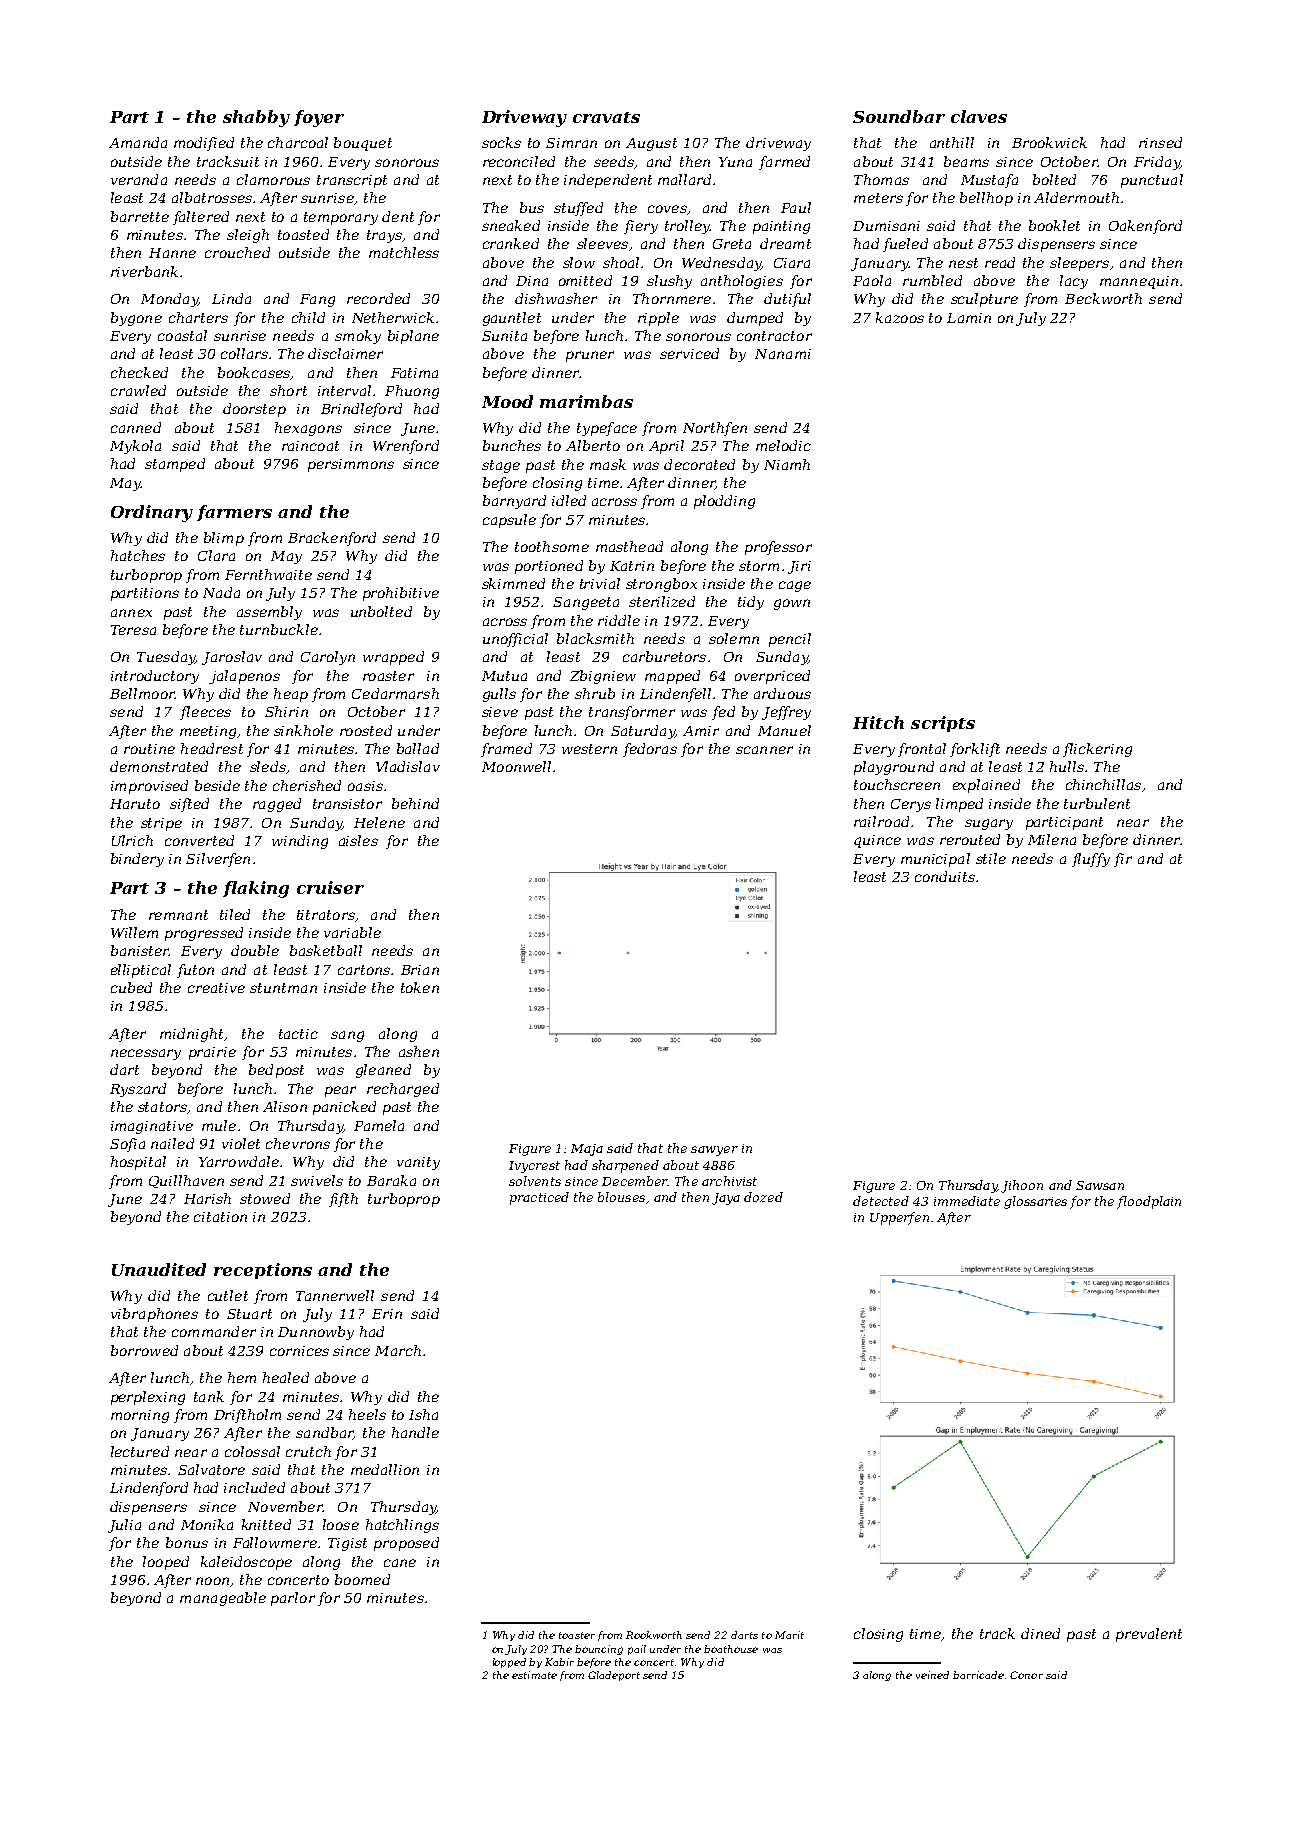  Describe the element at coordinates (899, 116) in the document. I see `Soundbar` at that location.
